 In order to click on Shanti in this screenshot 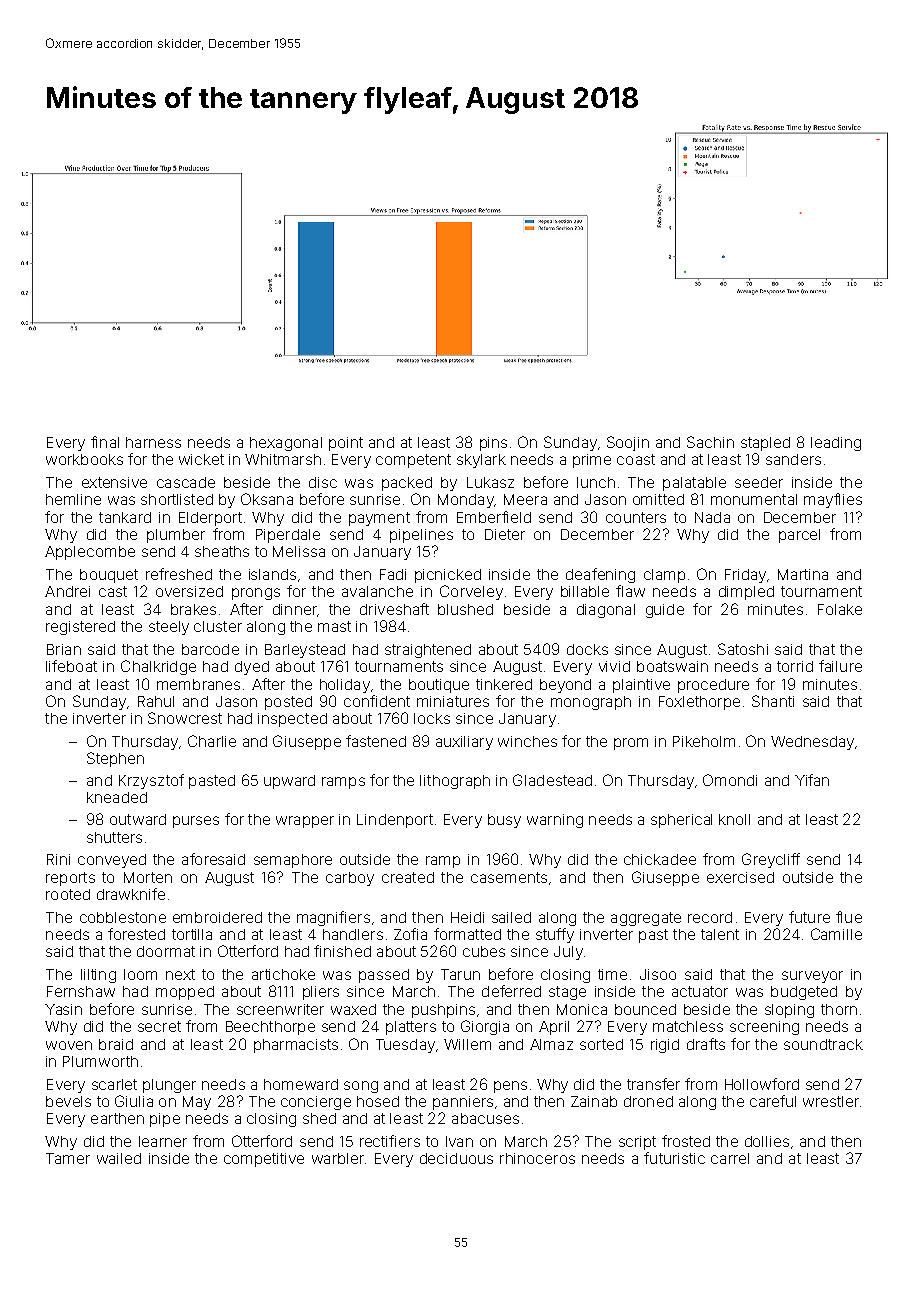, I will do `click(773, 701)`.
